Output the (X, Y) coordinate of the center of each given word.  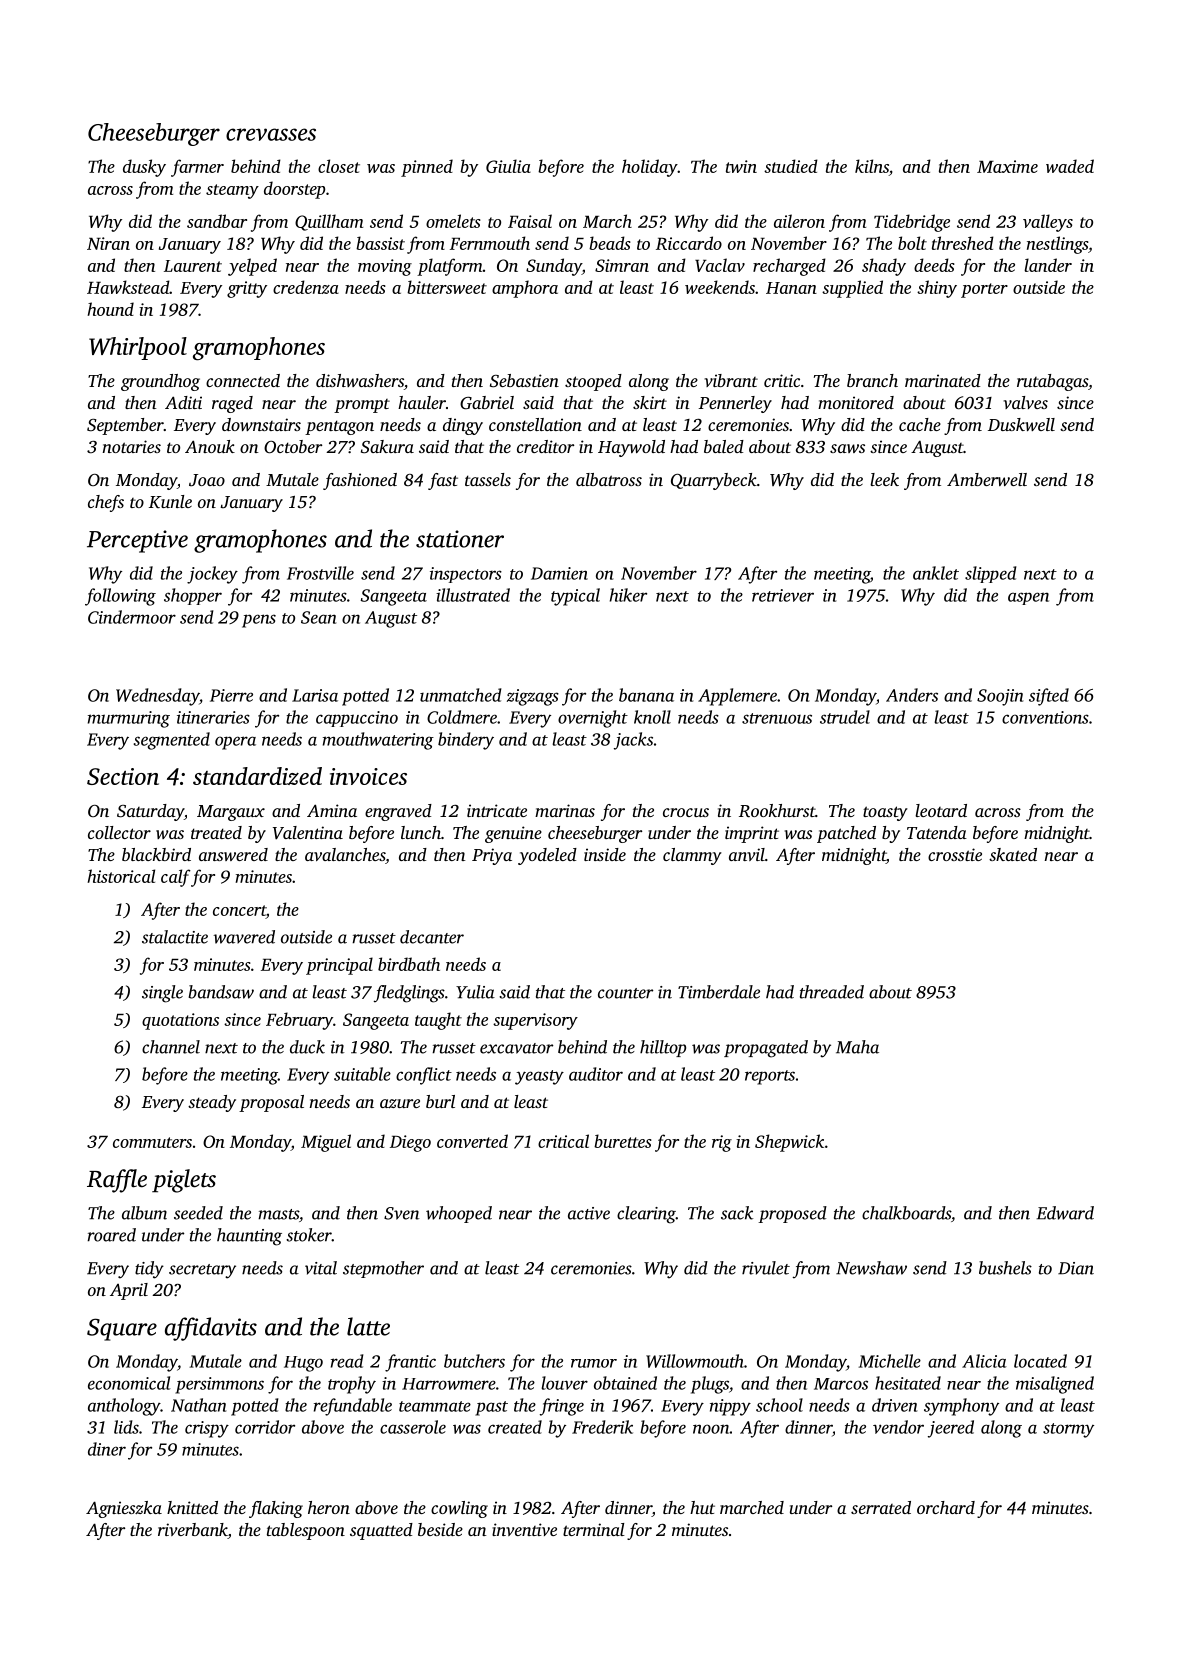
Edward (1065, 1213)
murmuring (129, 719)
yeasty (539, 1077)
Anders (912, 695)
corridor (265, 1427)
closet (339, 166)
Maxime (1007, 166)
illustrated (473, 595)
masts (278, 1214)
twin (741, 166)
